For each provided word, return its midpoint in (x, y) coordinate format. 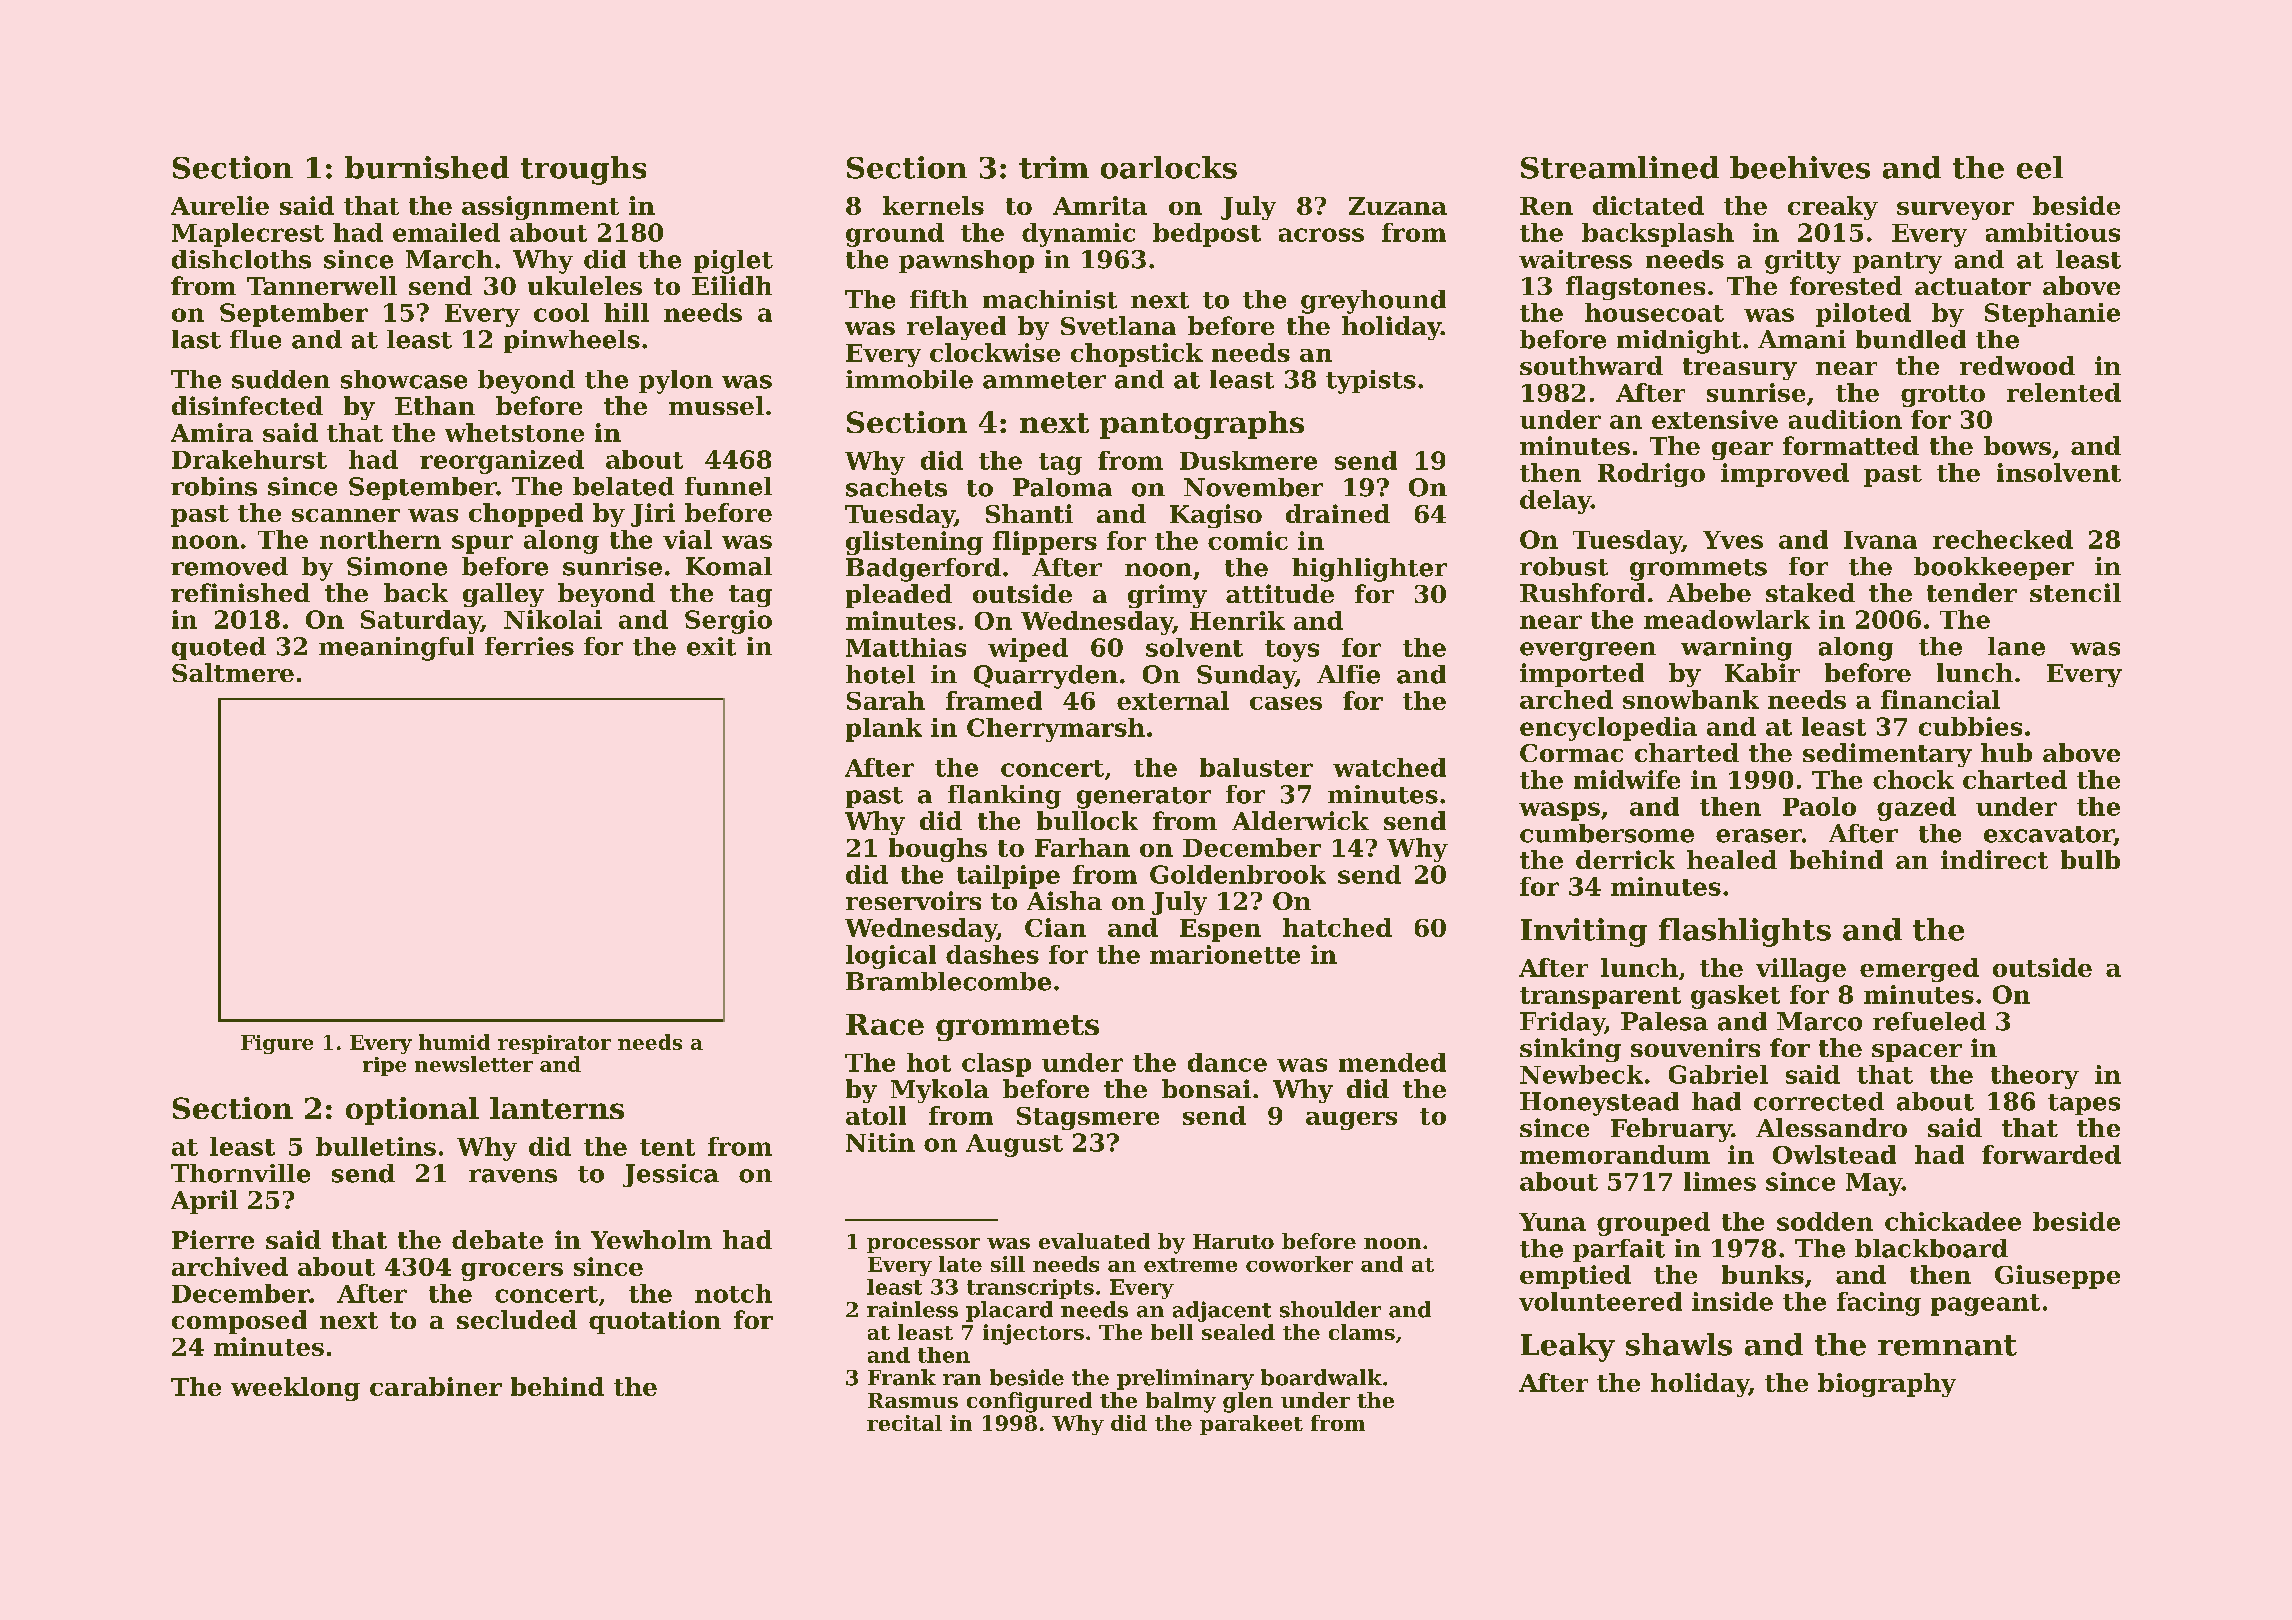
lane (2016, 646)
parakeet (1251, 1425)
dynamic (1078, 235)
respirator (554, 1044)
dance (1227, 1062)
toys (1292, 651)
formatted (1851, 445)
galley (503, 595)
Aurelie (220, 205)
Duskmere (1248, 460)
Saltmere (233, 672)
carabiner (436, 1386)
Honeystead (1599, 1104)
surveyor (1955, 211)
